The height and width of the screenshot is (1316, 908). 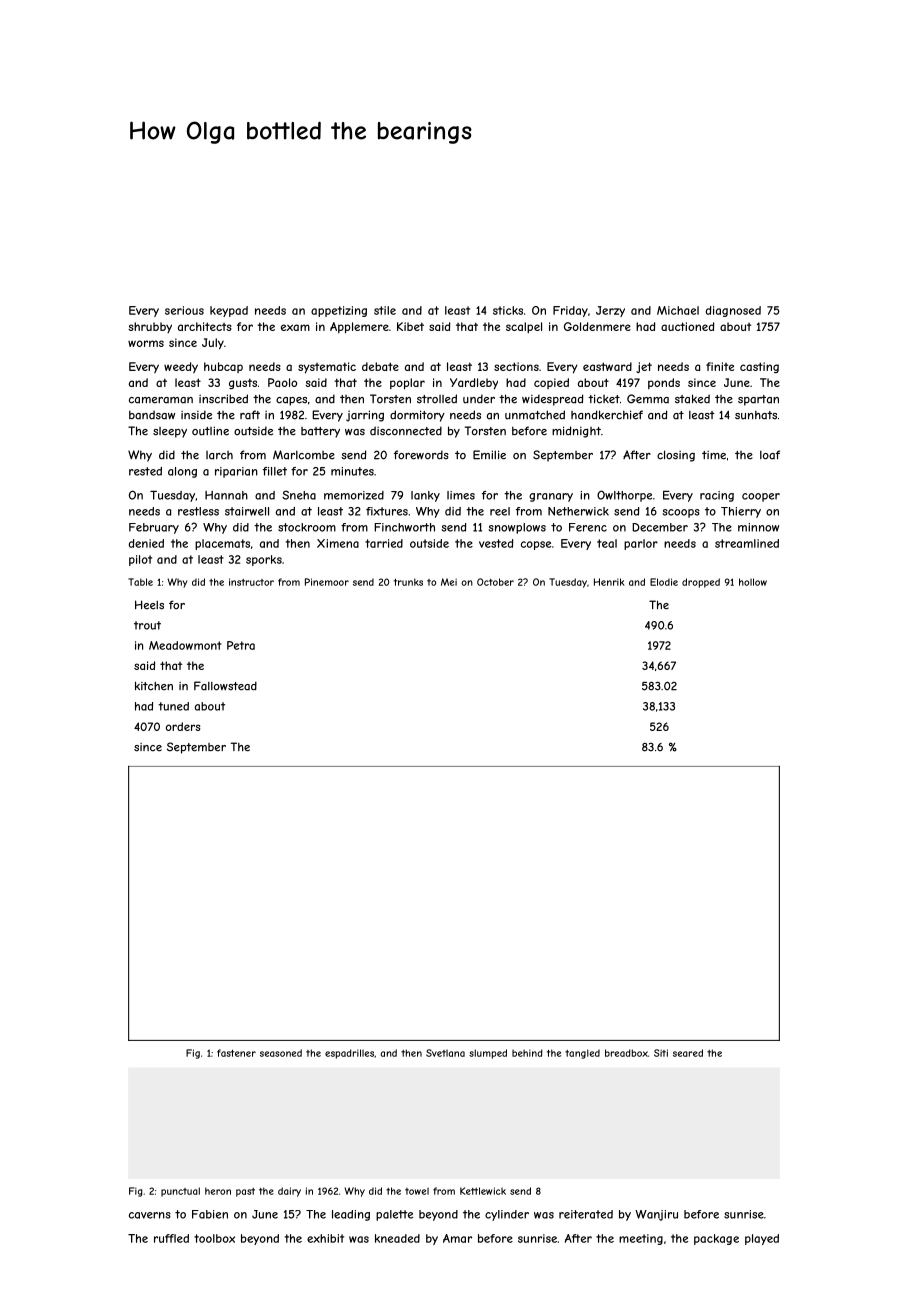 I want to click on tangled, so click(x=582, y=1054).
